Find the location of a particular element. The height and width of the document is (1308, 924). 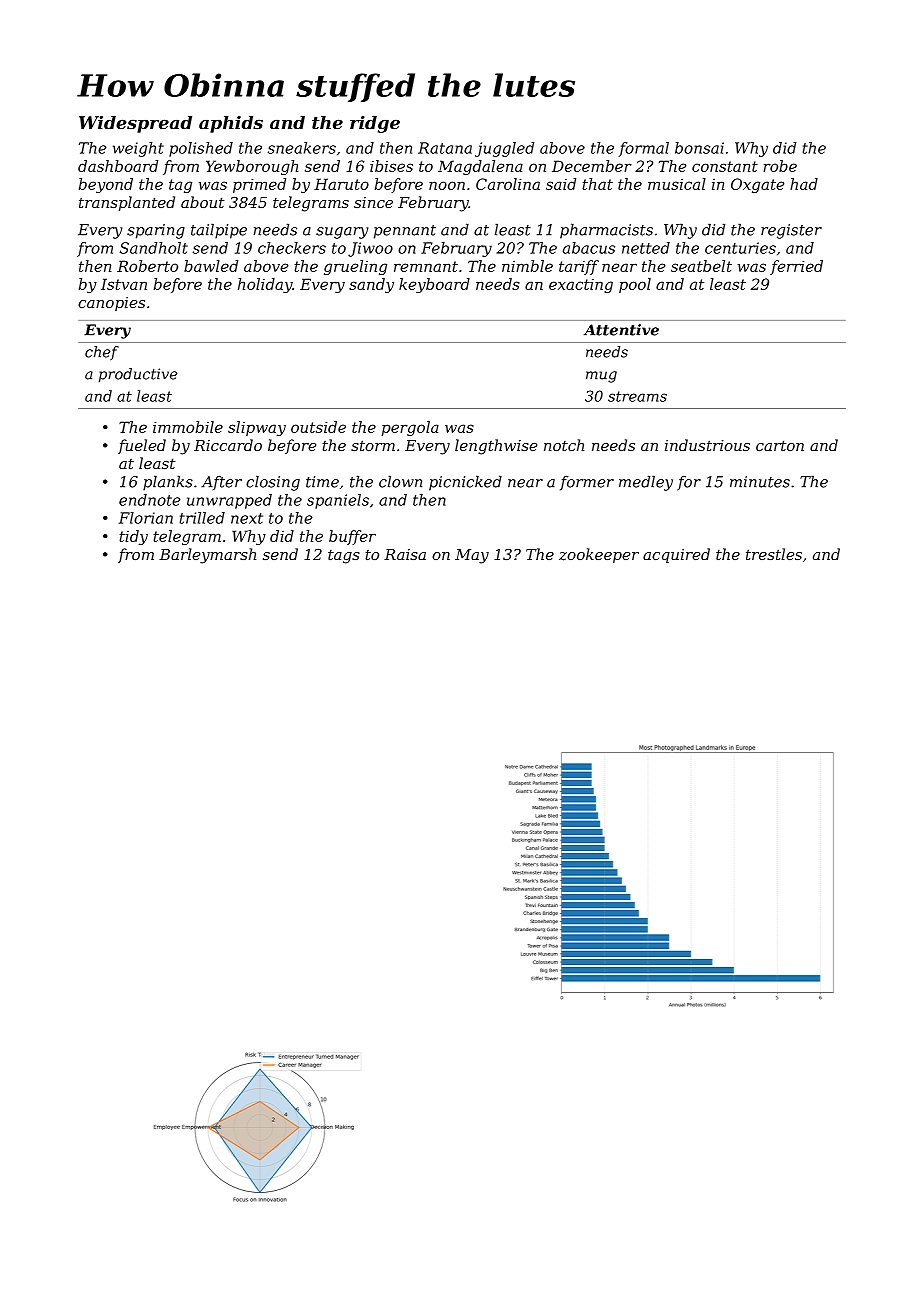

formal is located at coordinates (644, 149).
